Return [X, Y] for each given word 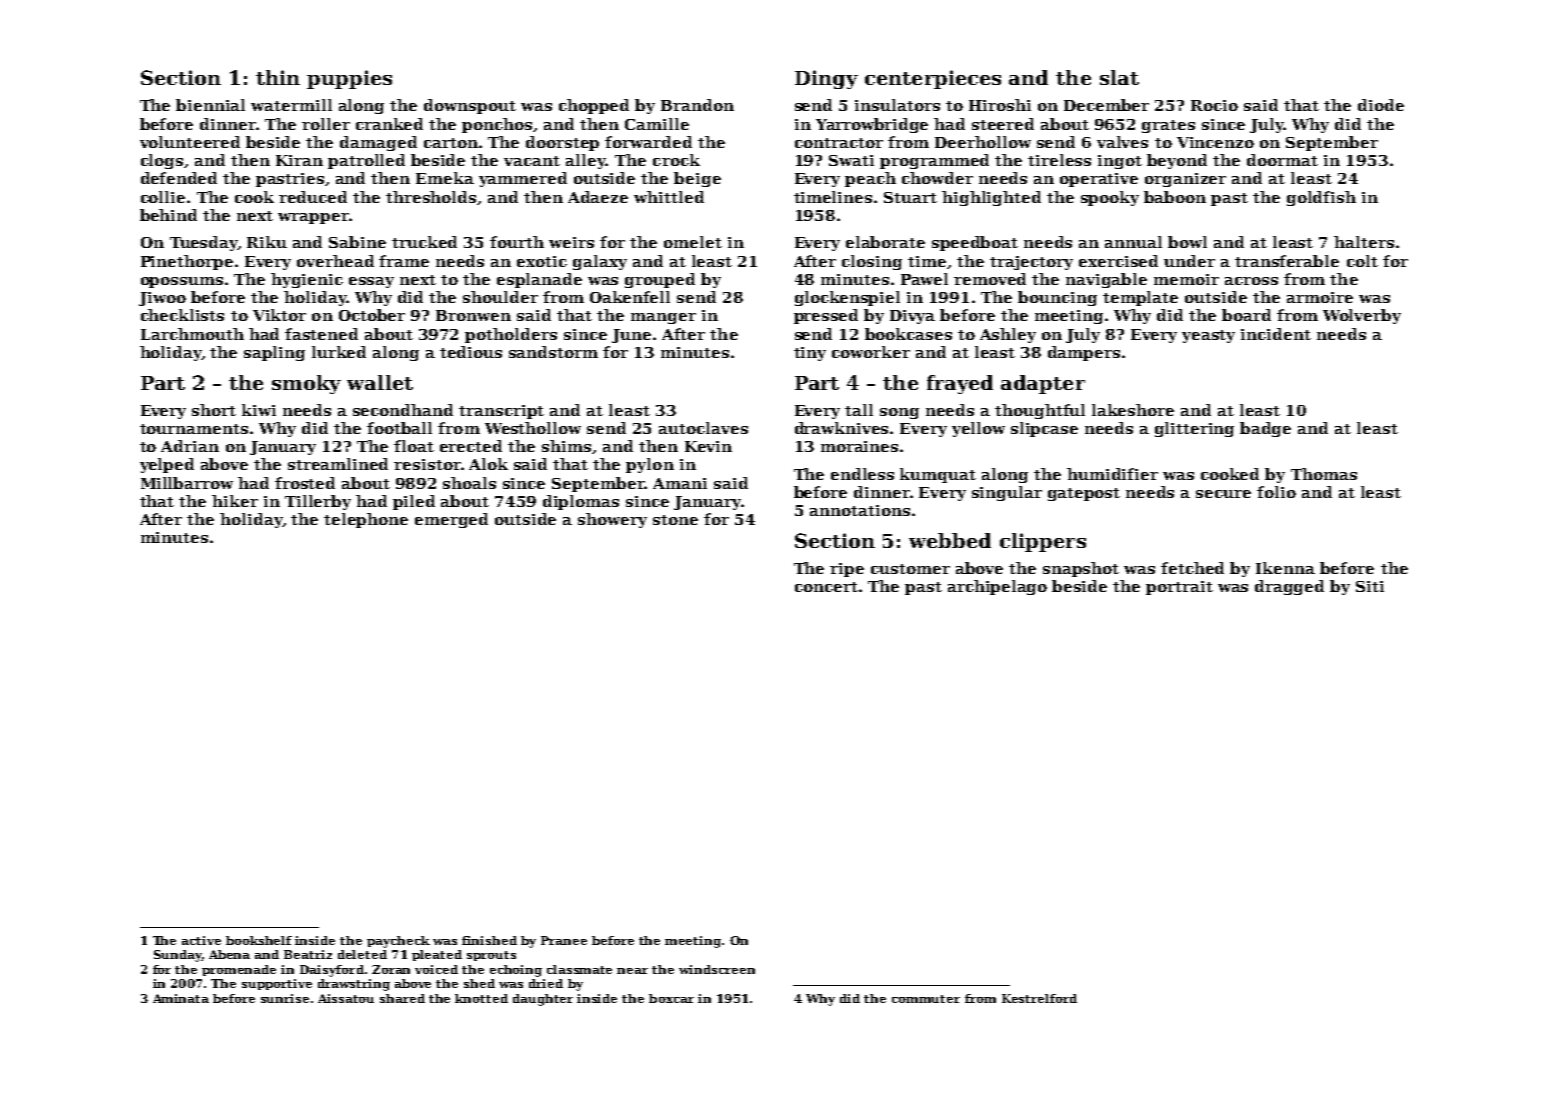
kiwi [259, 410]
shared [402, 998]
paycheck [398, 942]
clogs [162, 161]
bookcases [908, 334]
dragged [1289, 587]
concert [826, 587]
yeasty [1208, 336]
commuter [926, 999]
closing [872, 262]
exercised [1118, 261]
